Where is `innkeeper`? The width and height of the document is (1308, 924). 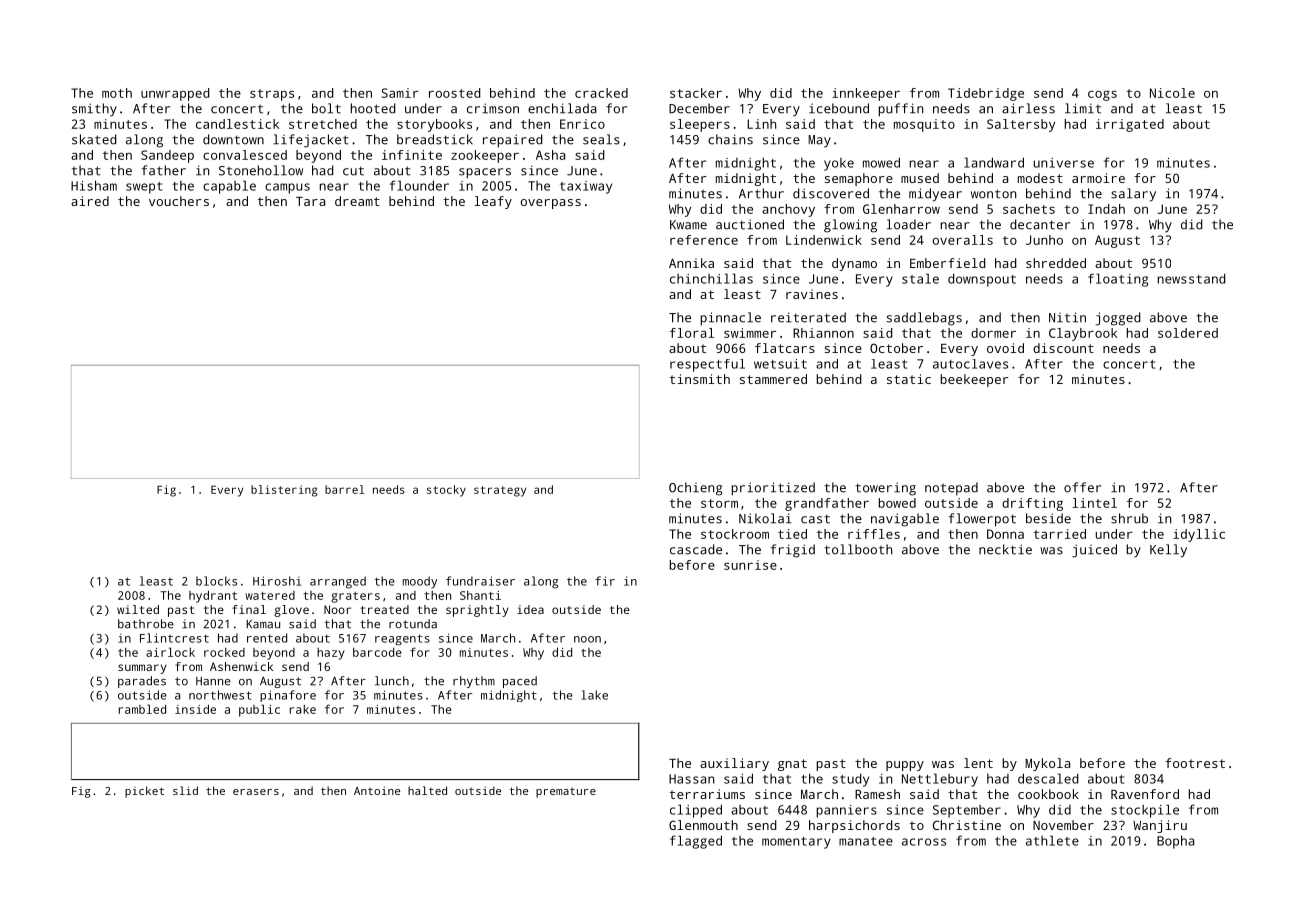
innkeeper is located at coordinates (866, 94).
